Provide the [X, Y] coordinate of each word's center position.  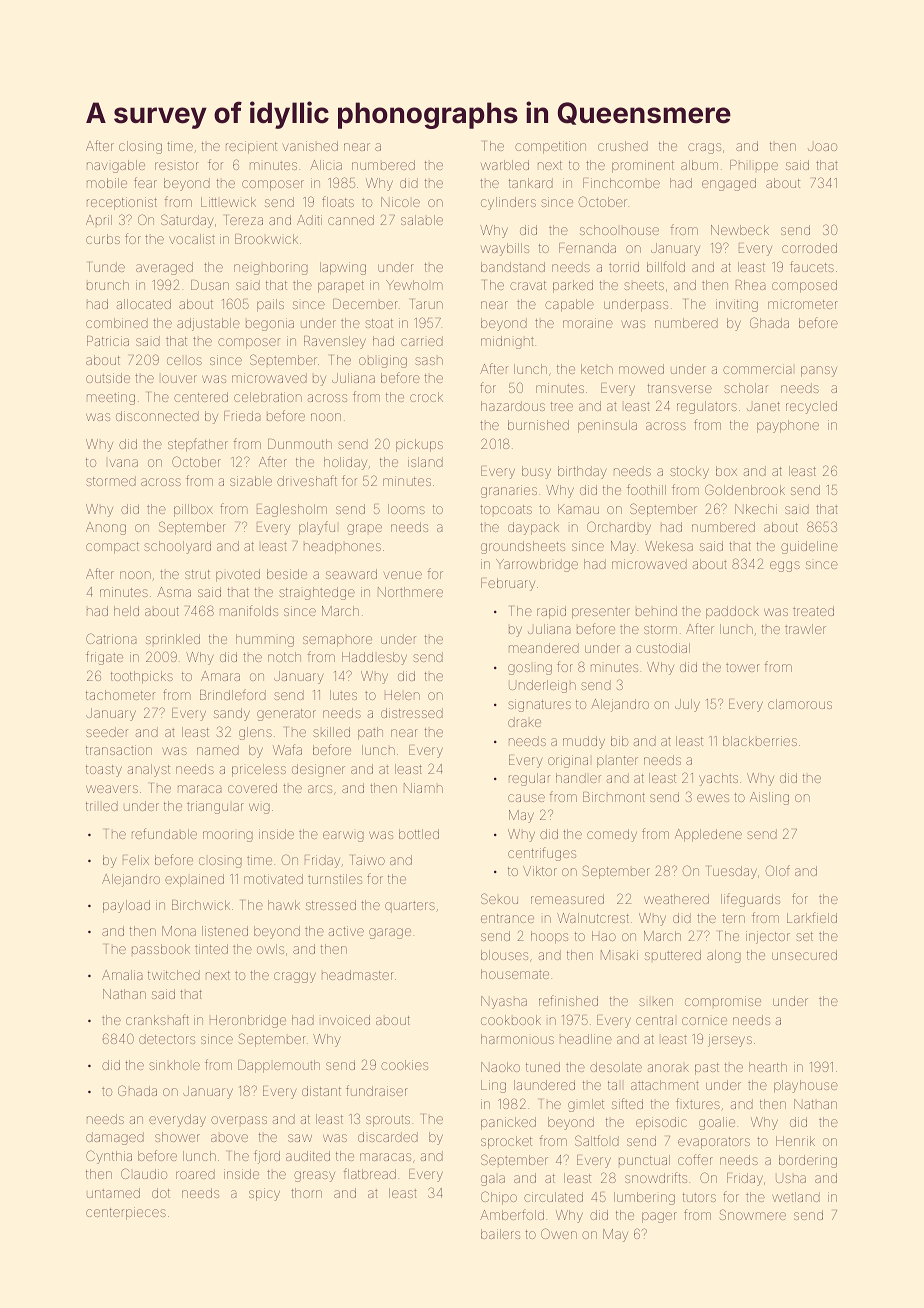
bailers [500, 1234]
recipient [251, 147]
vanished [310, 146]
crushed [623, 146]
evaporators [714, 1143]
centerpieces [126, 1213]
